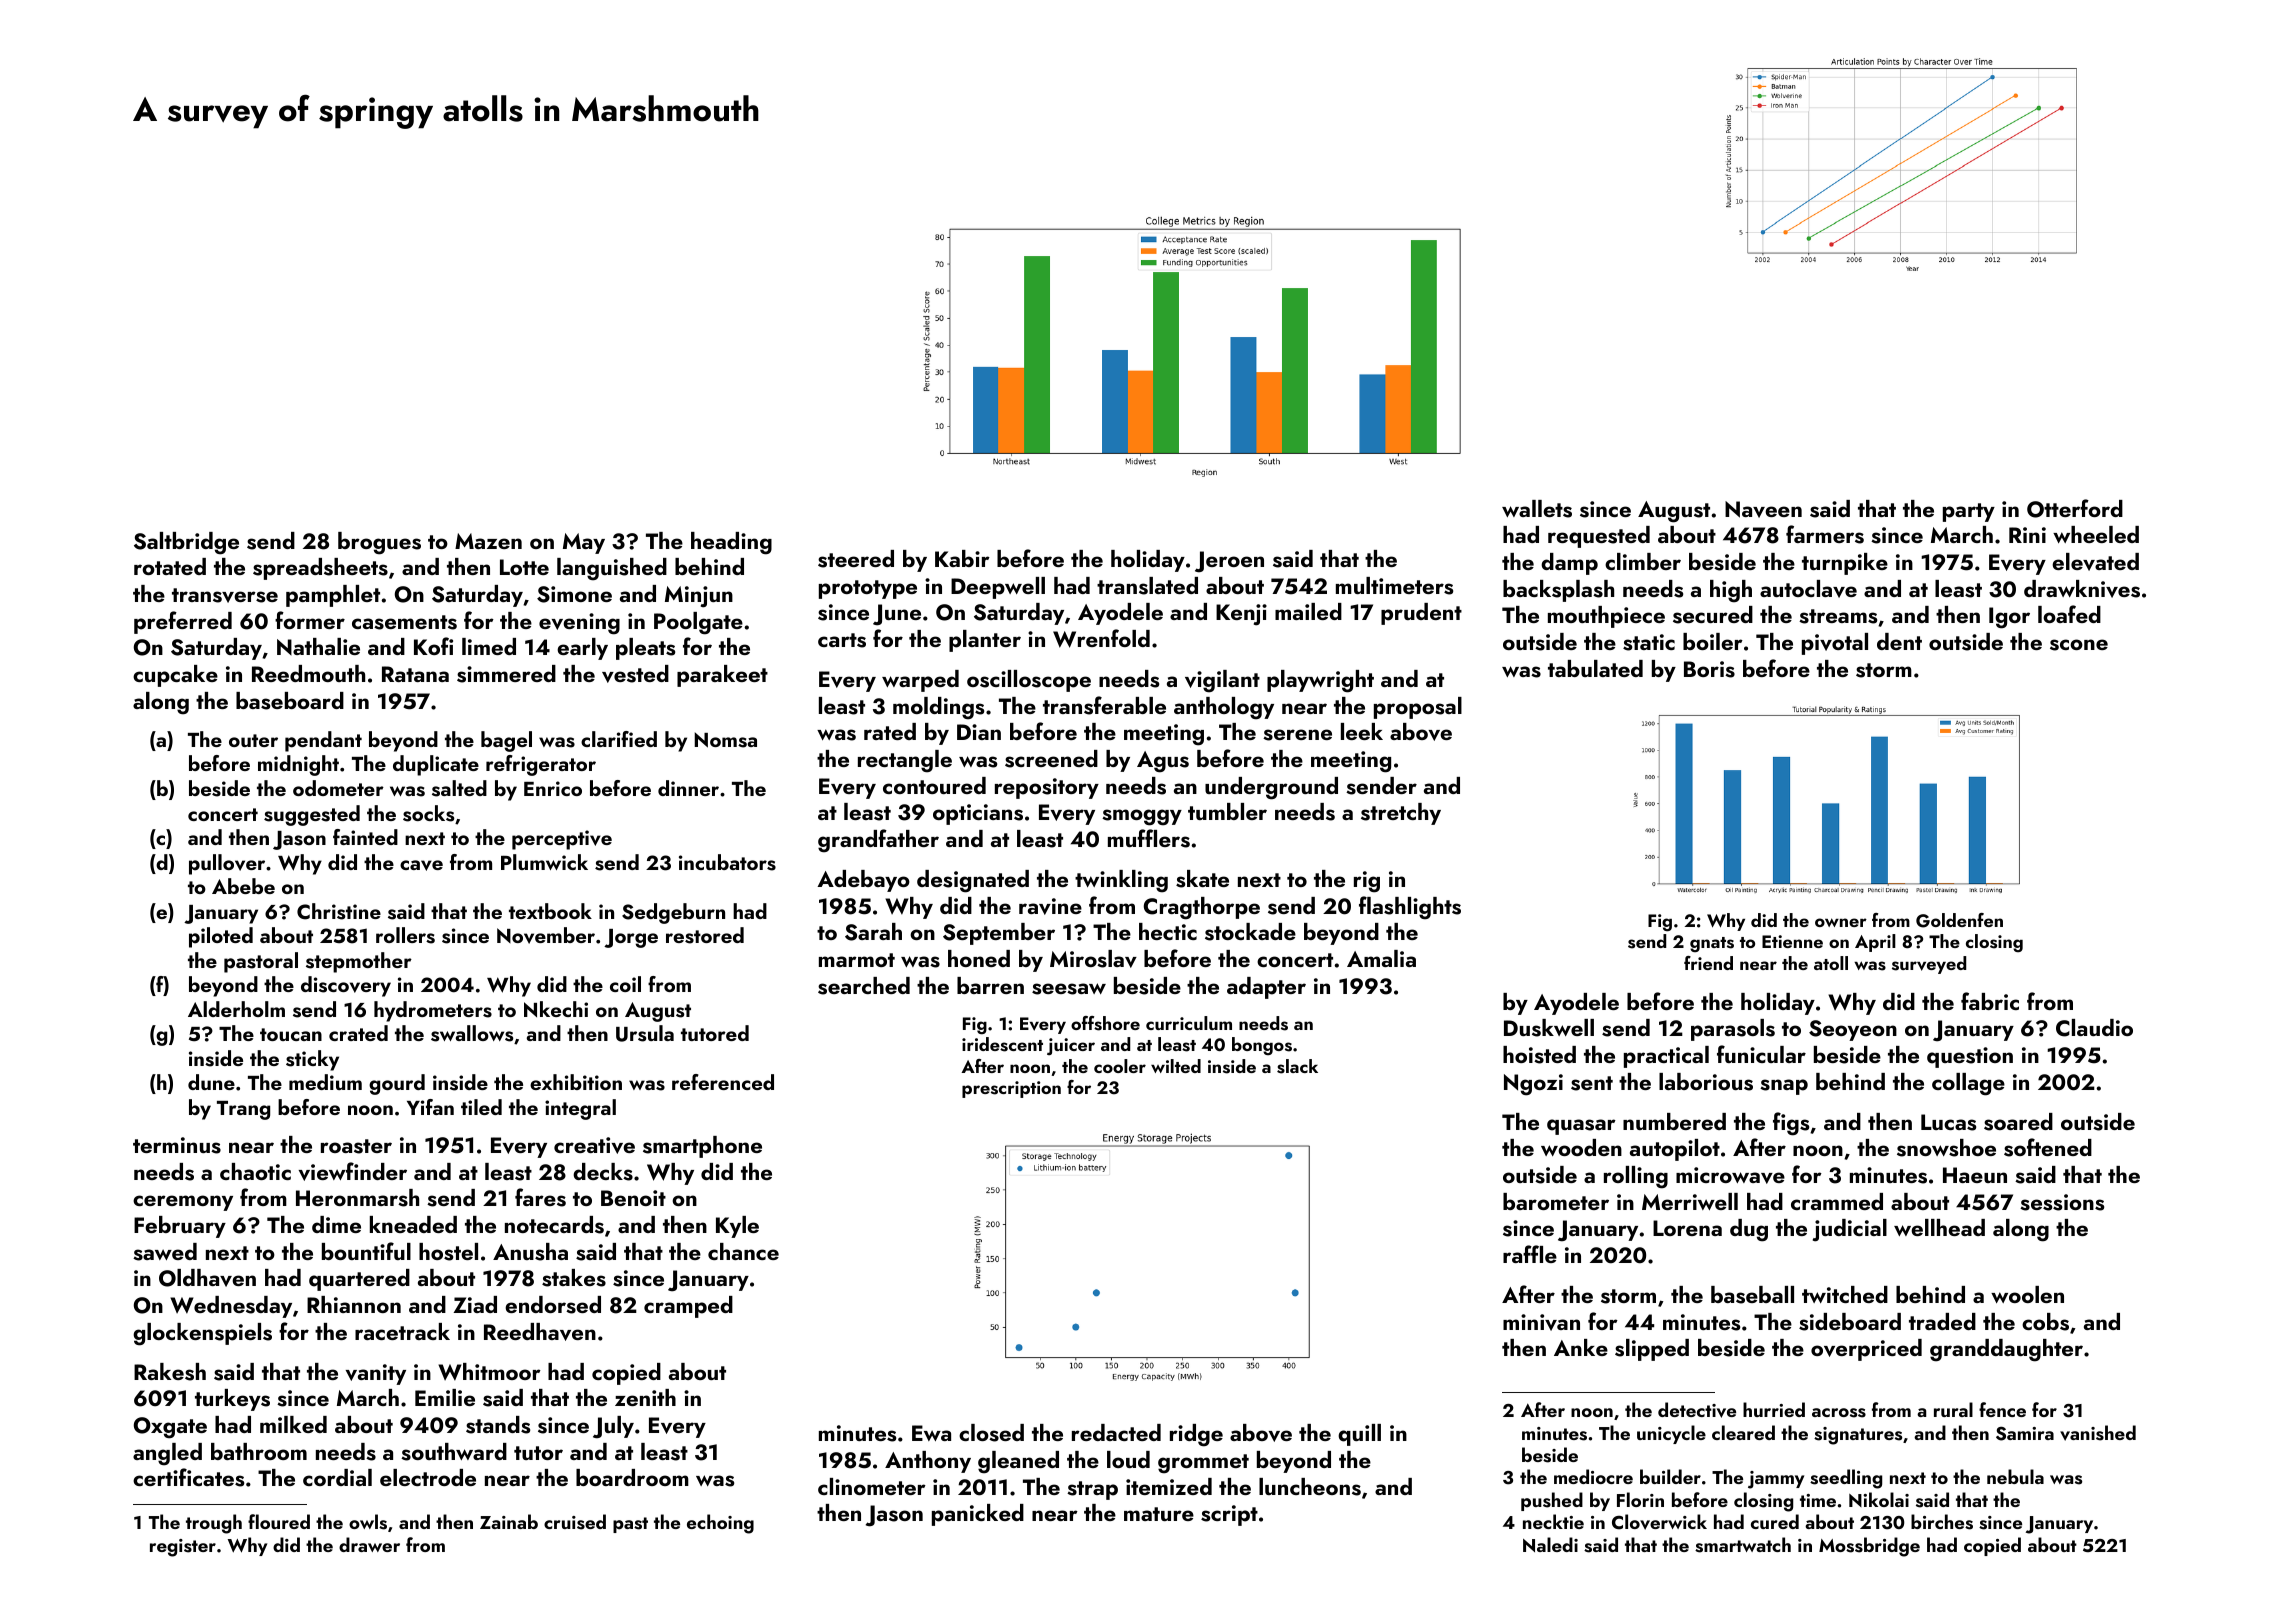  What do you see at coordinates (1990, 1001) in the page?
I see `fabric` at bounding box center [1990, 1001].
